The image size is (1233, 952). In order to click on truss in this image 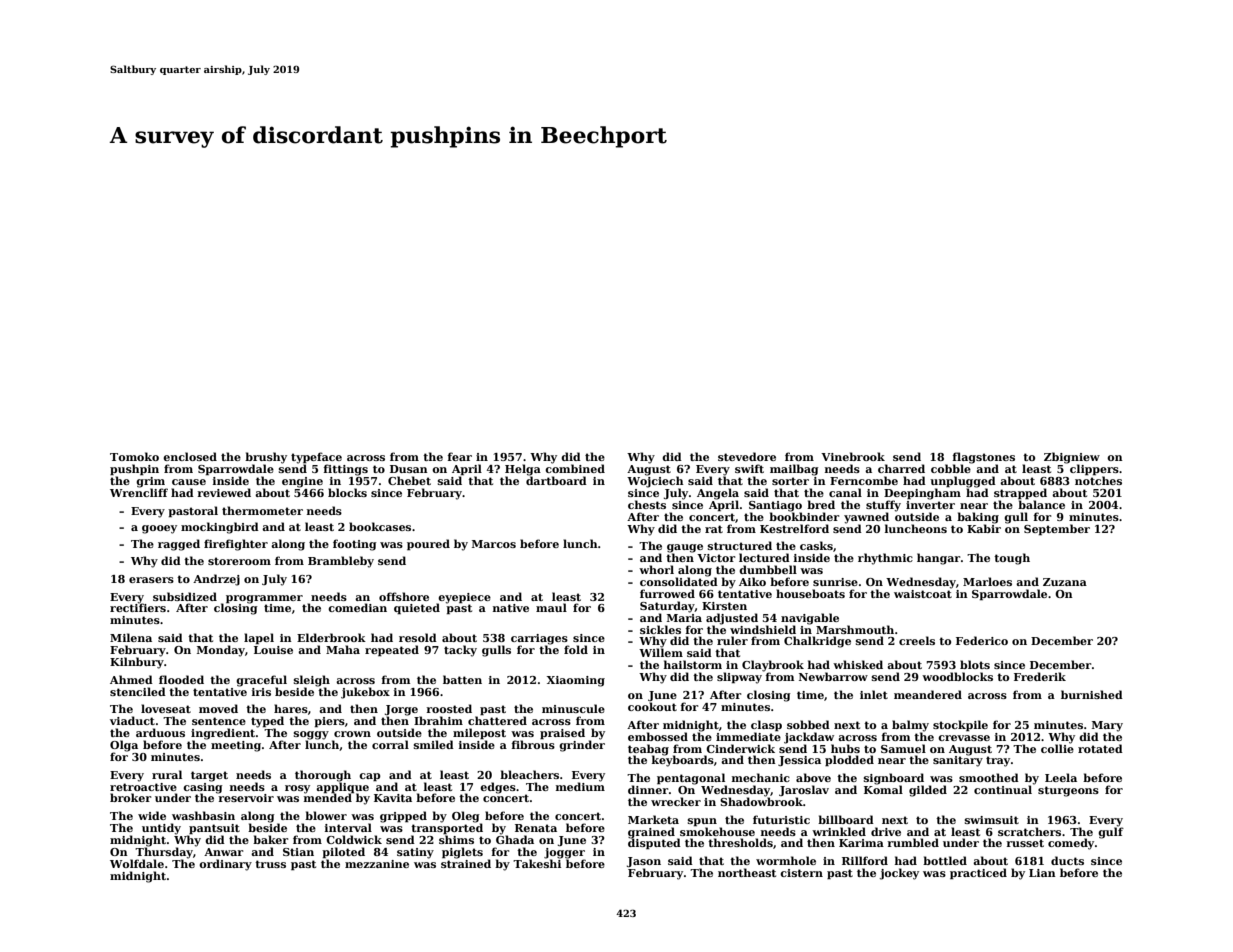, I will do `click(270, 864)`.
